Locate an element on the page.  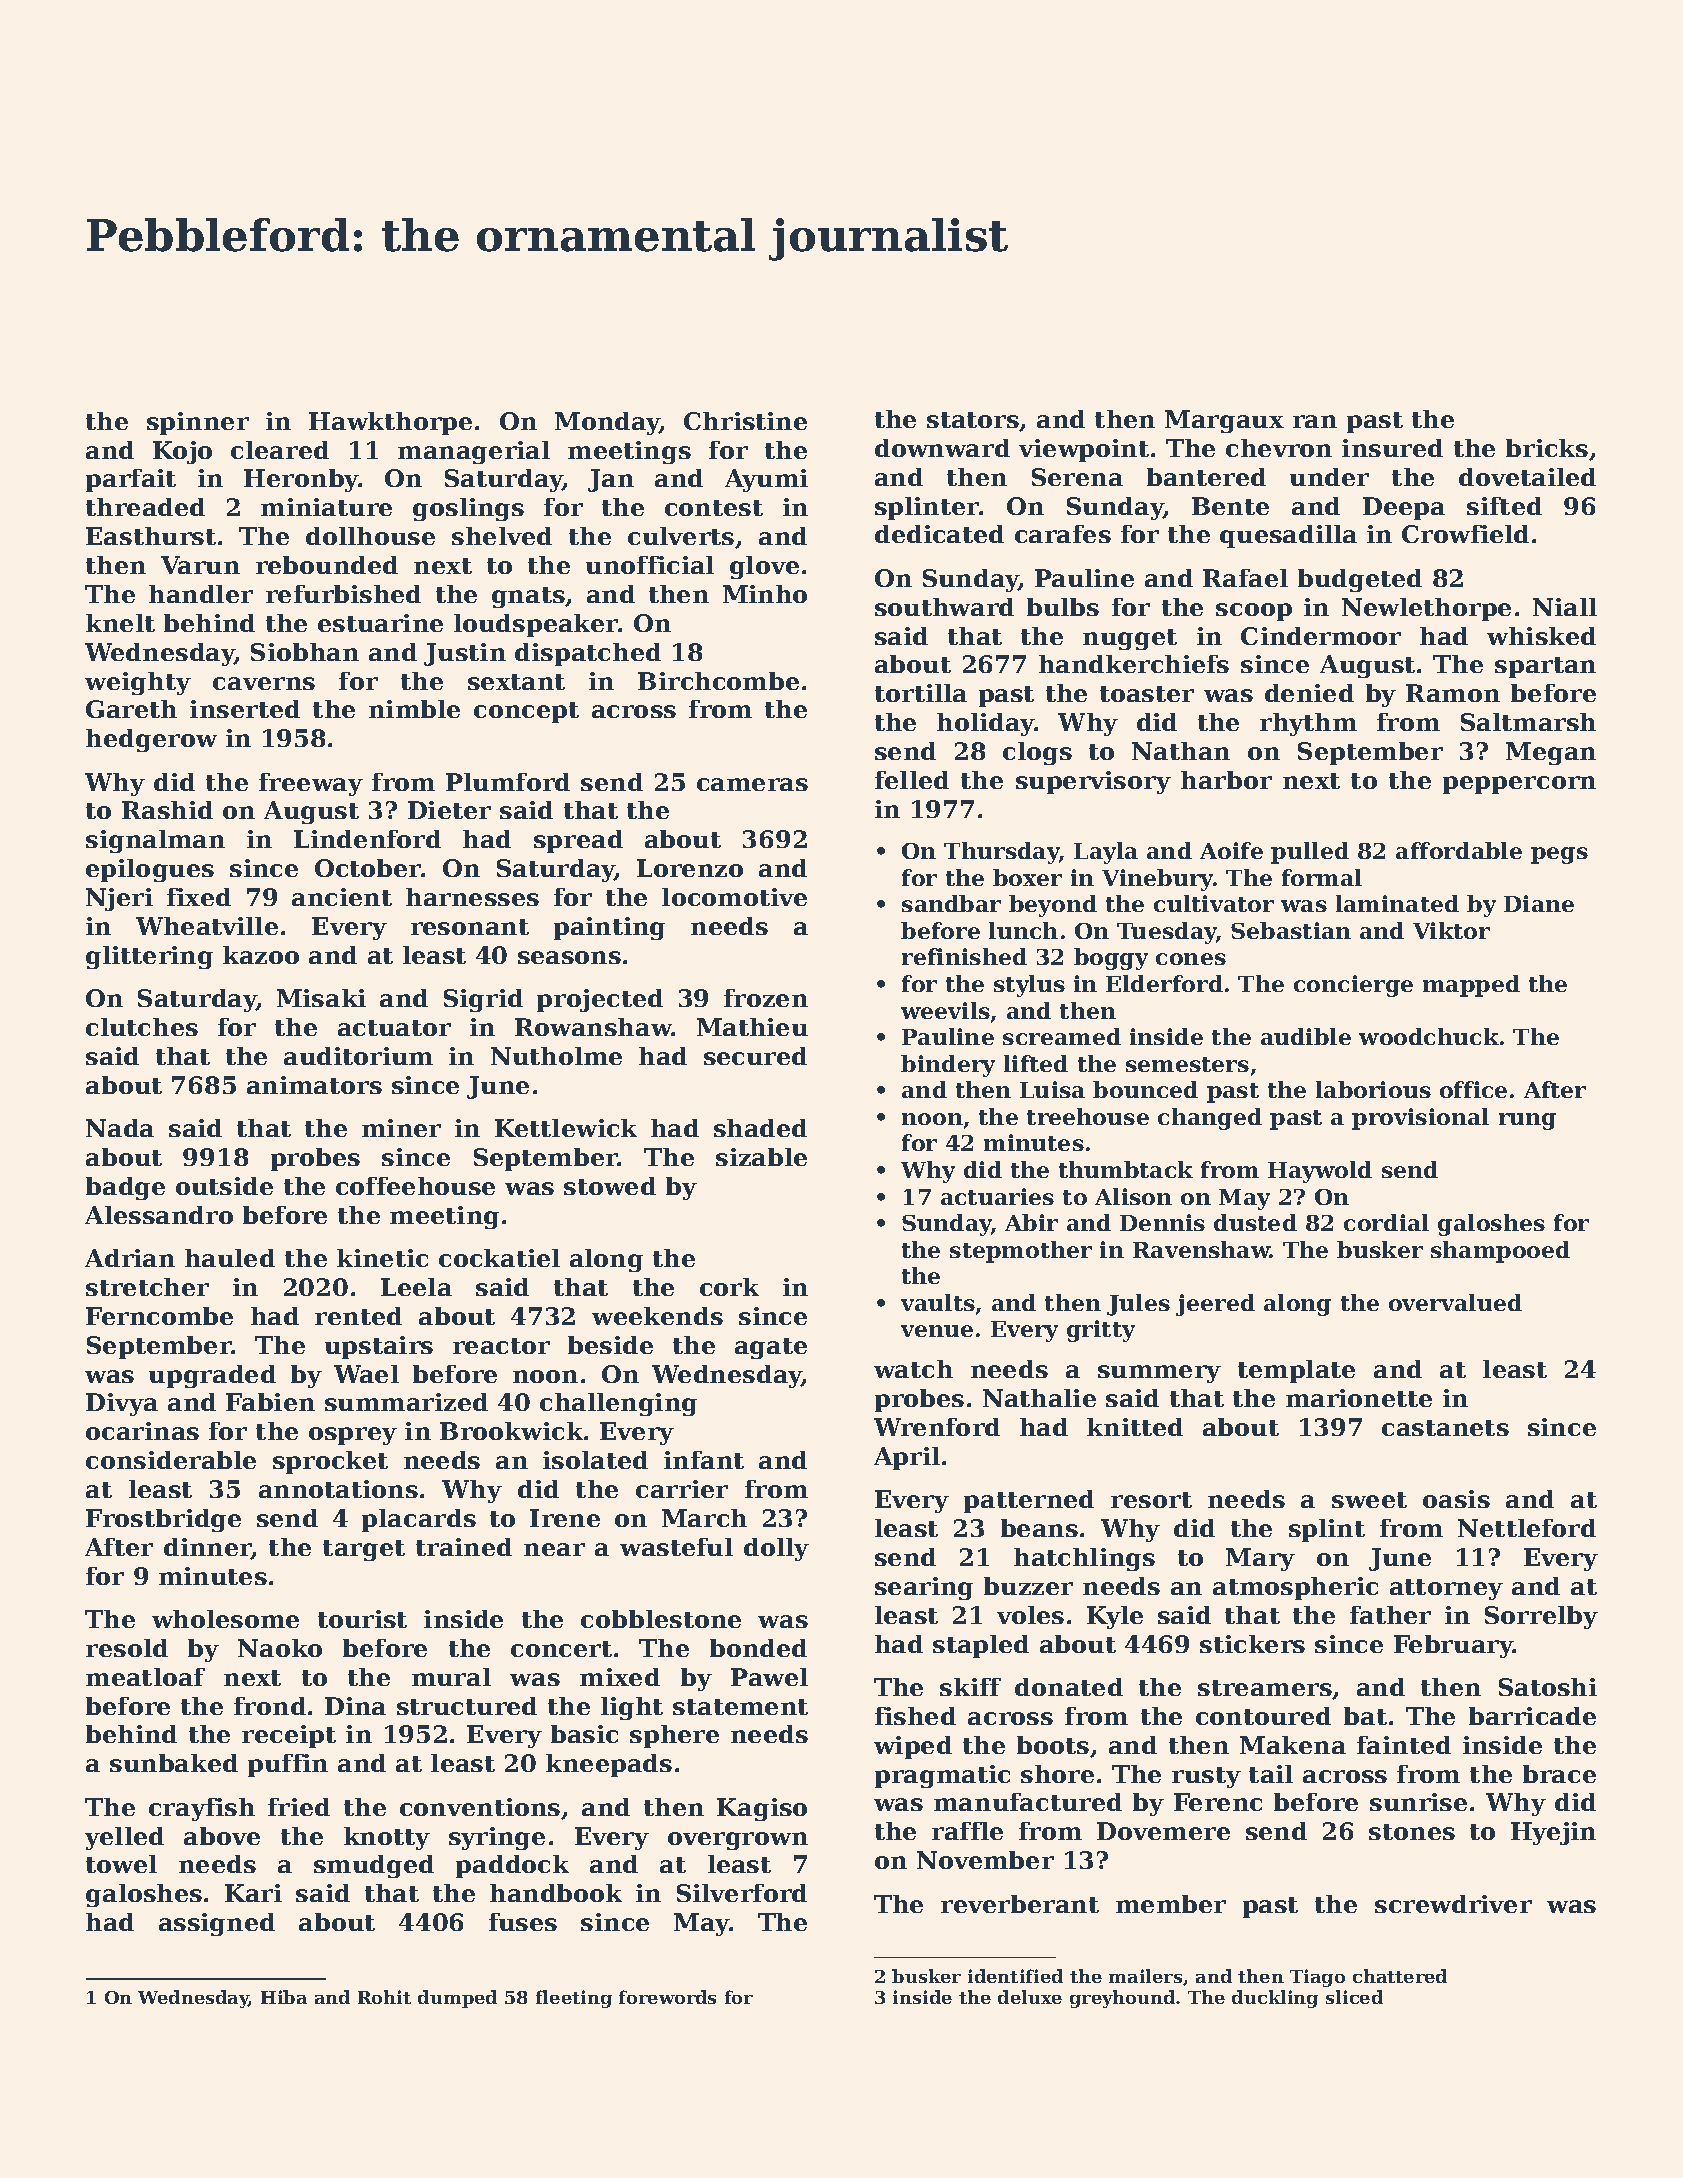
stators is located at coordinates (973, 421).
